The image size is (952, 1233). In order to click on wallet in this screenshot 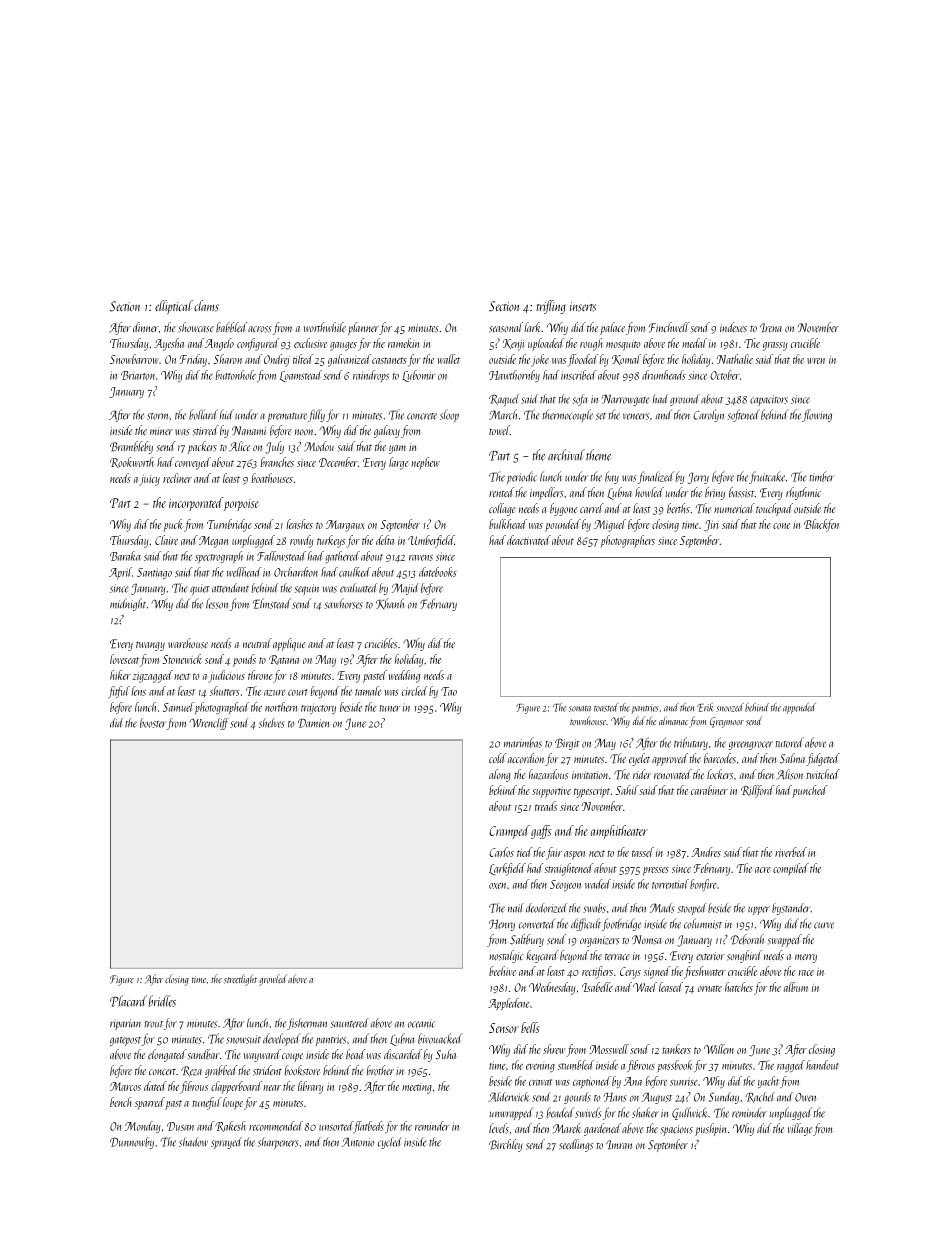, I will do `click(449, 359)`.
